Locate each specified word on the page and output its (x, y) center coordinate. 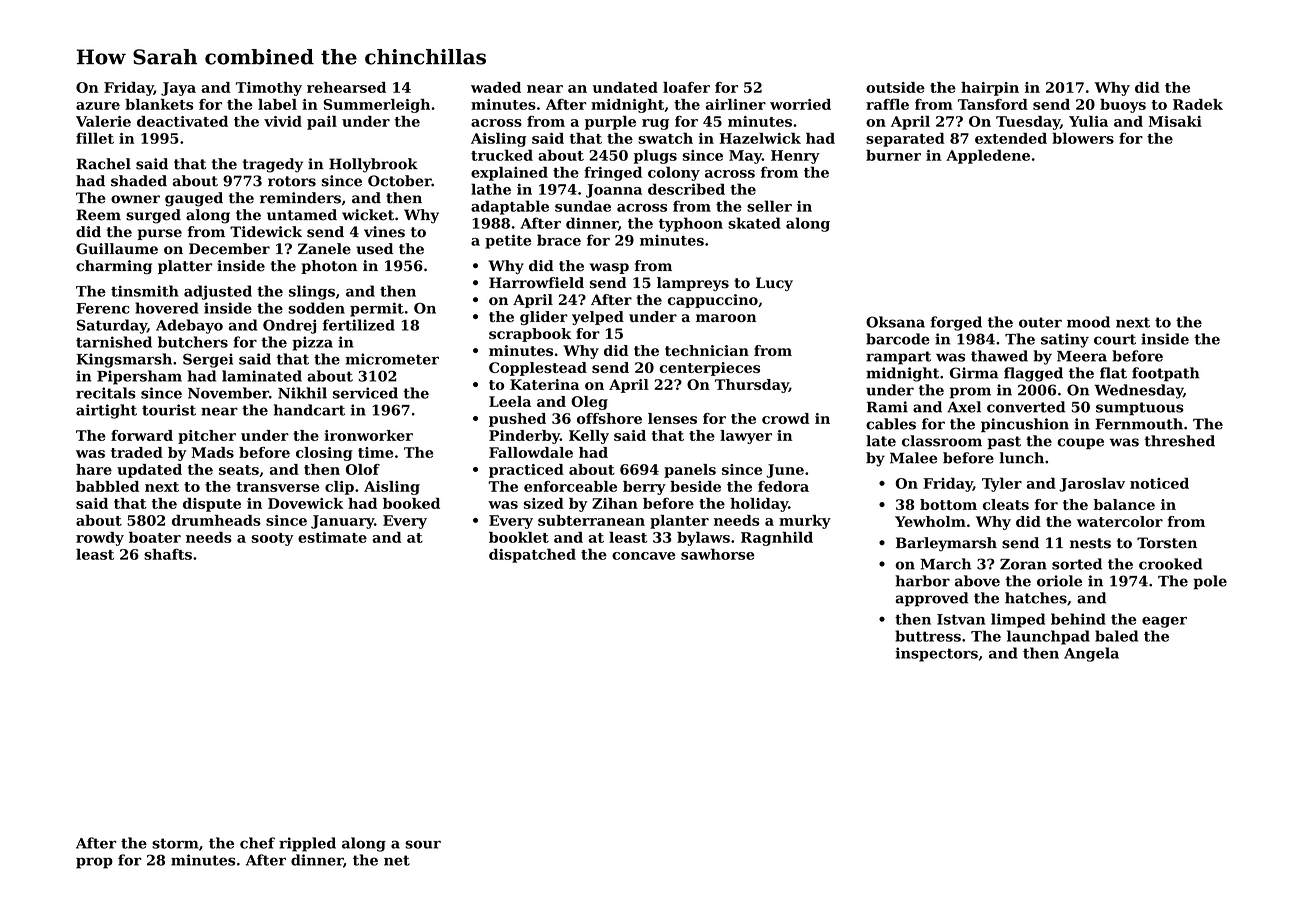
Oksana (895, 322)
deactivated (182, 121)
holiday (759, 505)
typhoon (691, 224)
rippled (307, 844)
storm (175, 843)
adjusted (218, 292)
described (686, 189)
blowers (1083, 138)
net (397, 860)
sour (423, 844)
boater (155, 537)
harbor (922, 581)
